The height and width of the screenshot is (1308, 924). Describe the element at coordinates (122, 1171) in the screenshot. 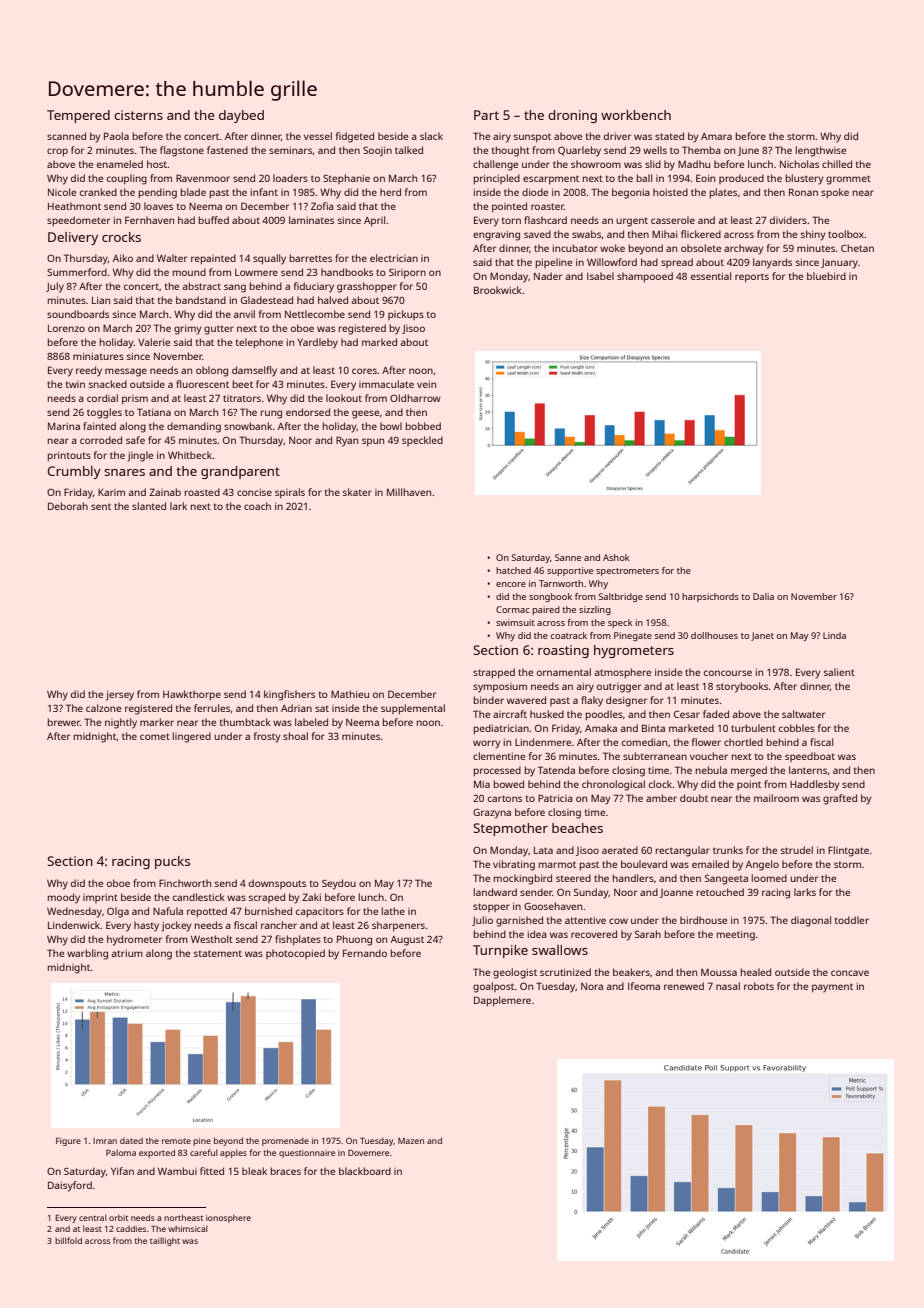

I see `Yifan` at that location.
